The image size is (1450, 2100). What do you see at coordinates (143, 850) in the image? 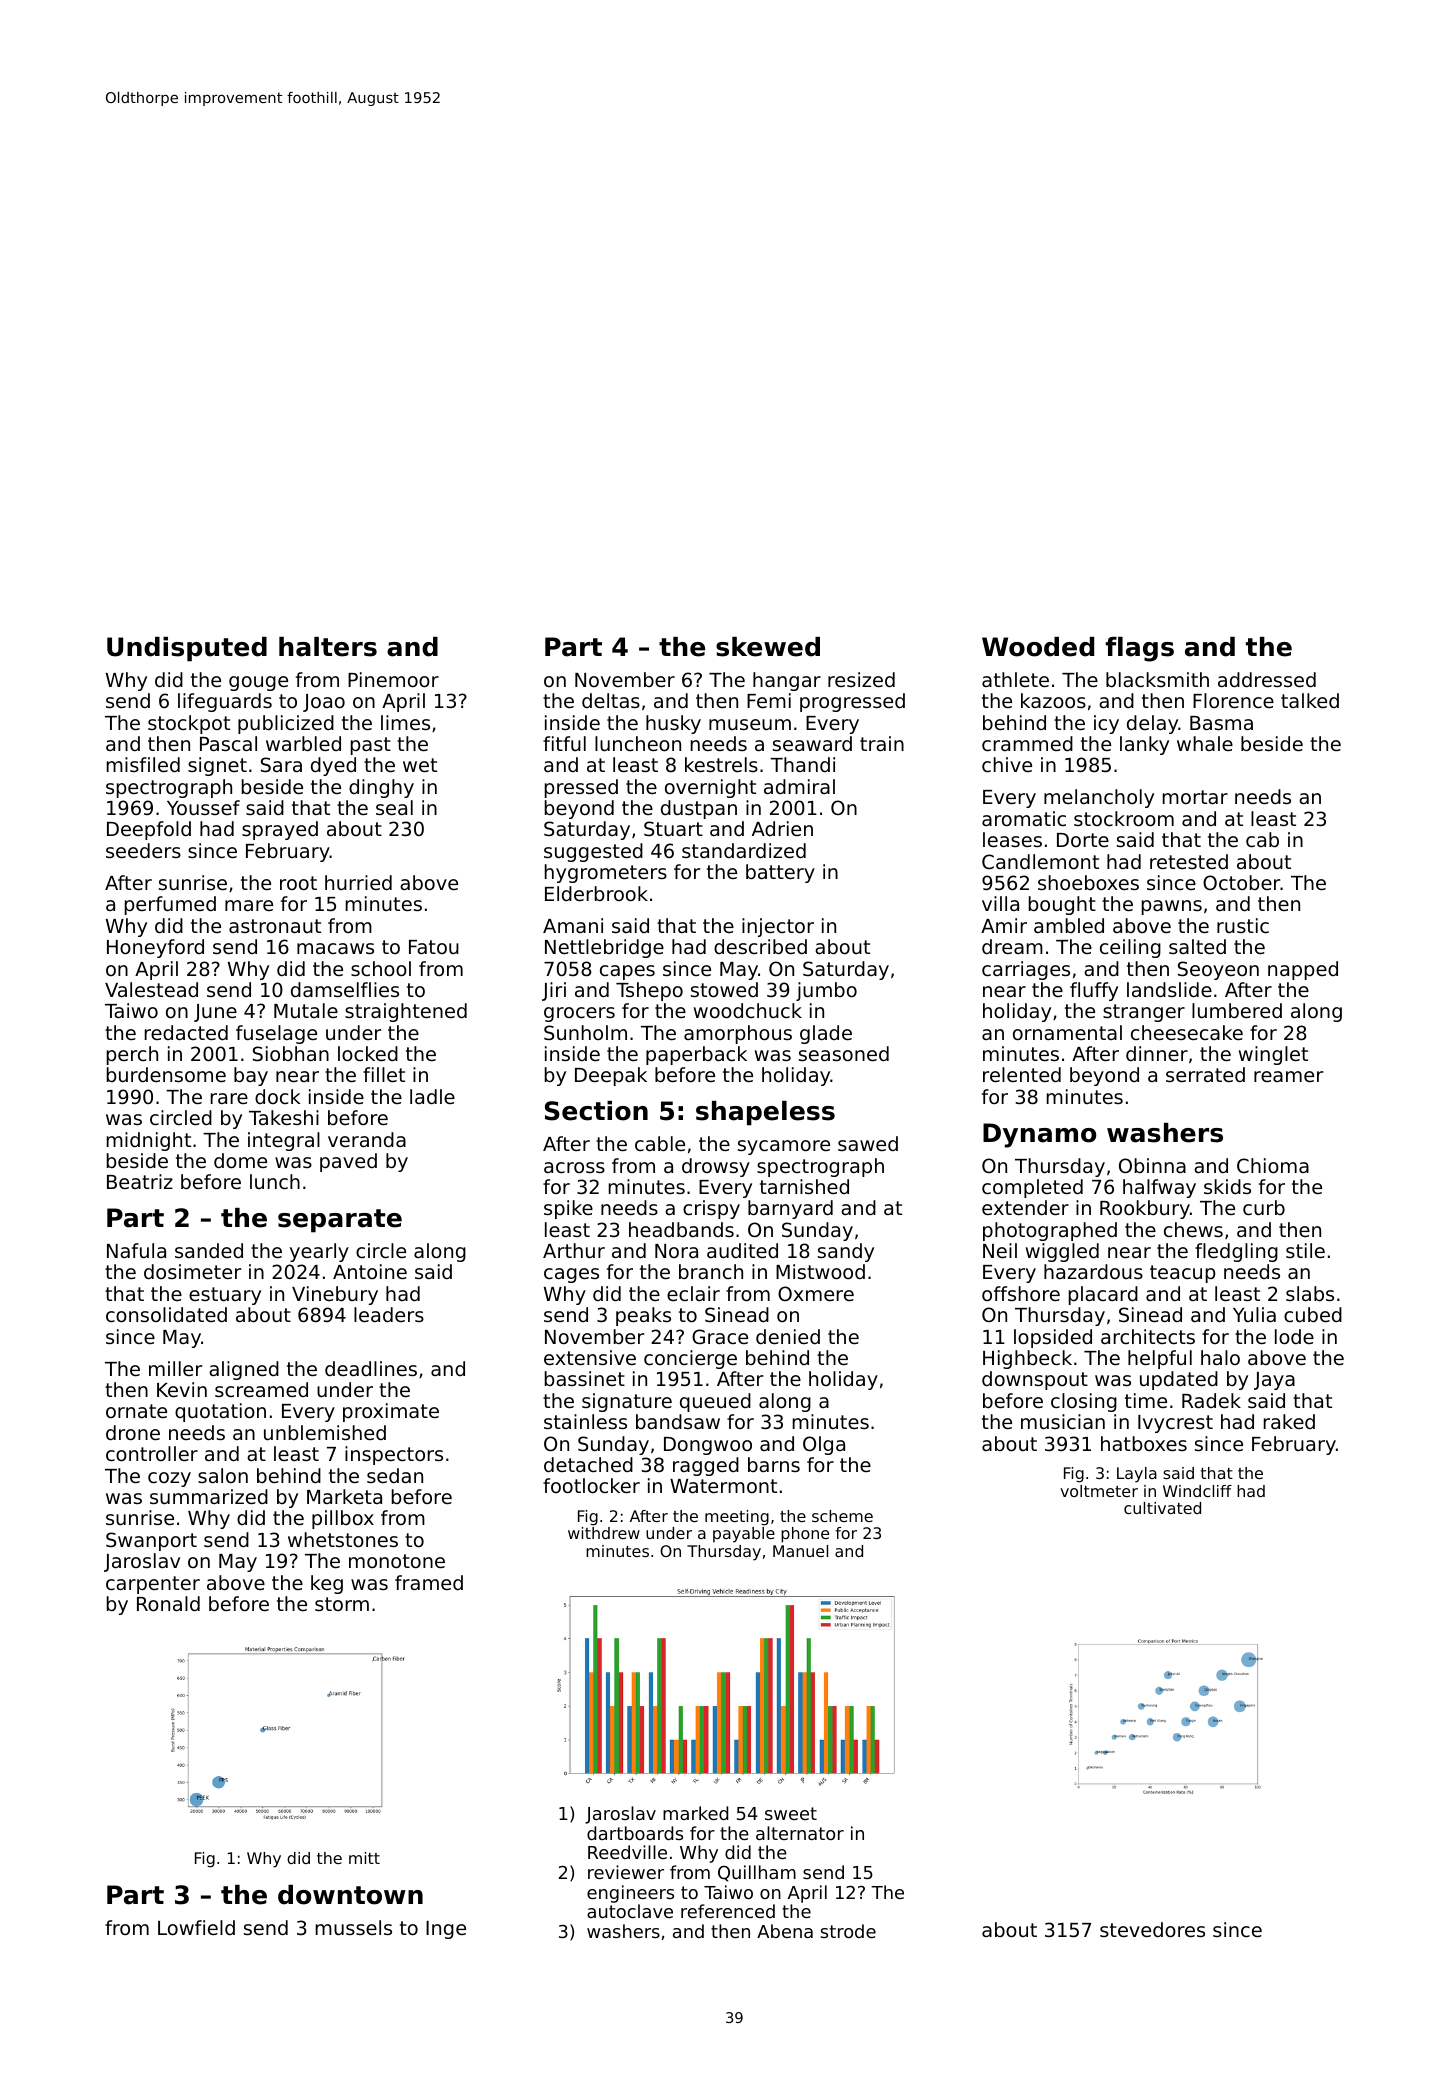
I see `seeders` at bounding box center [143, 850].
